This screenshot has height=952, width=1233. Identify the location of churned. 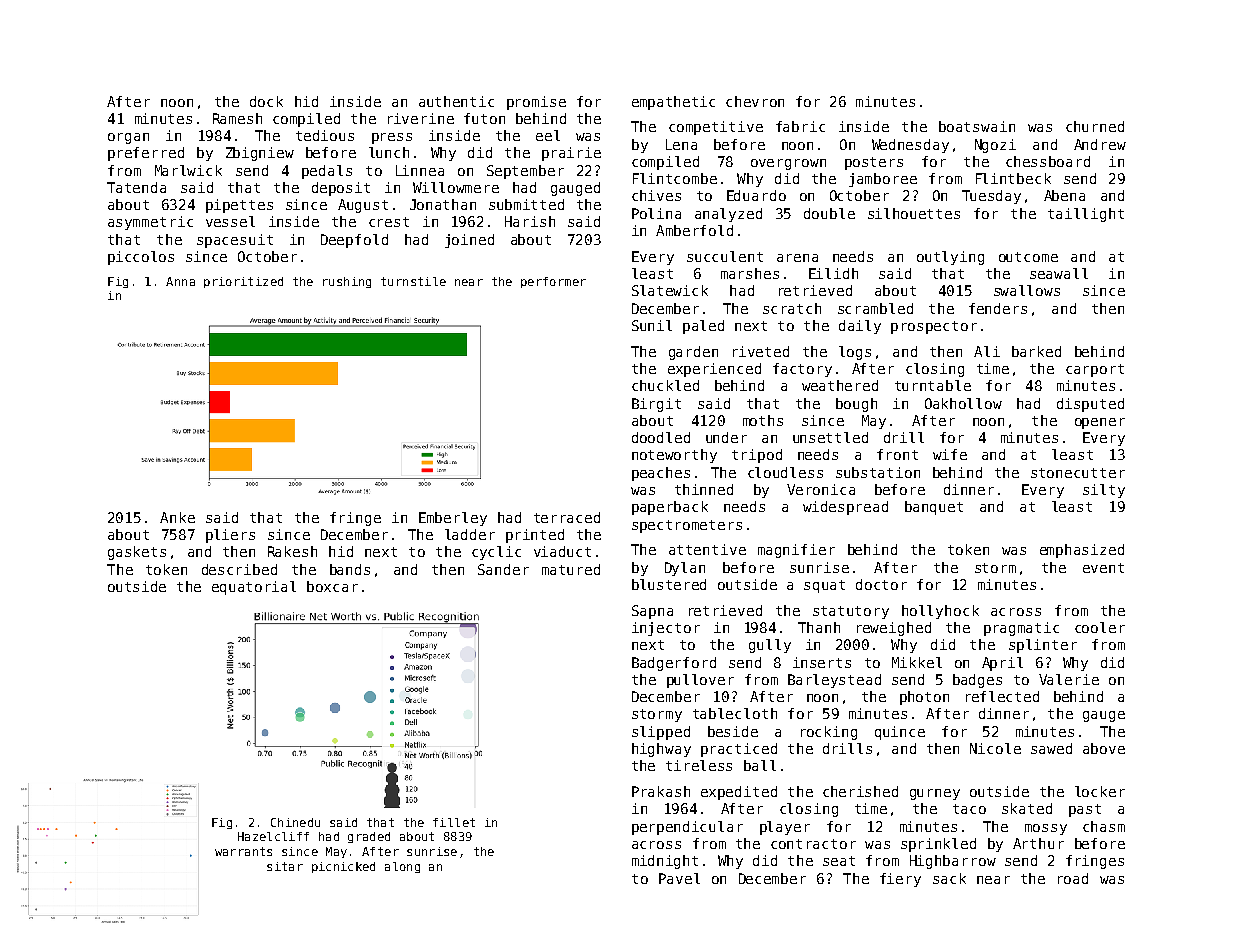
(1095, 126).
